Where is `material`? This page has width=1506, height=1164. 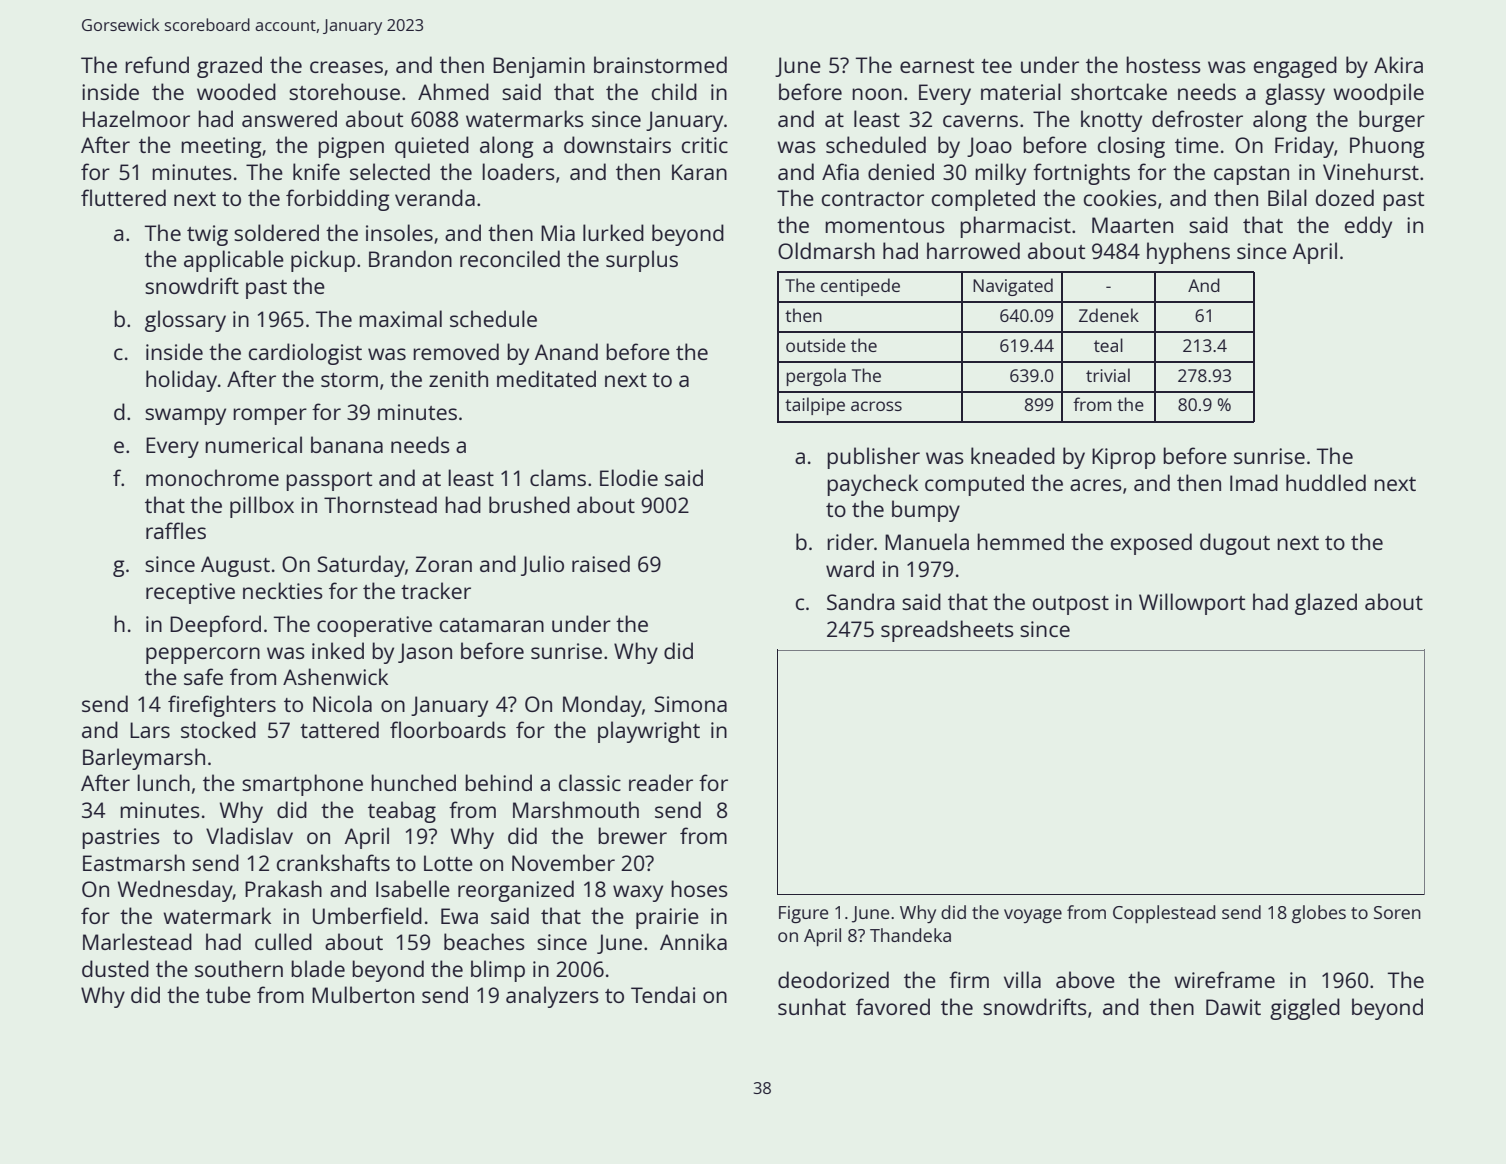
material is located at coordinates (1021, 91).
